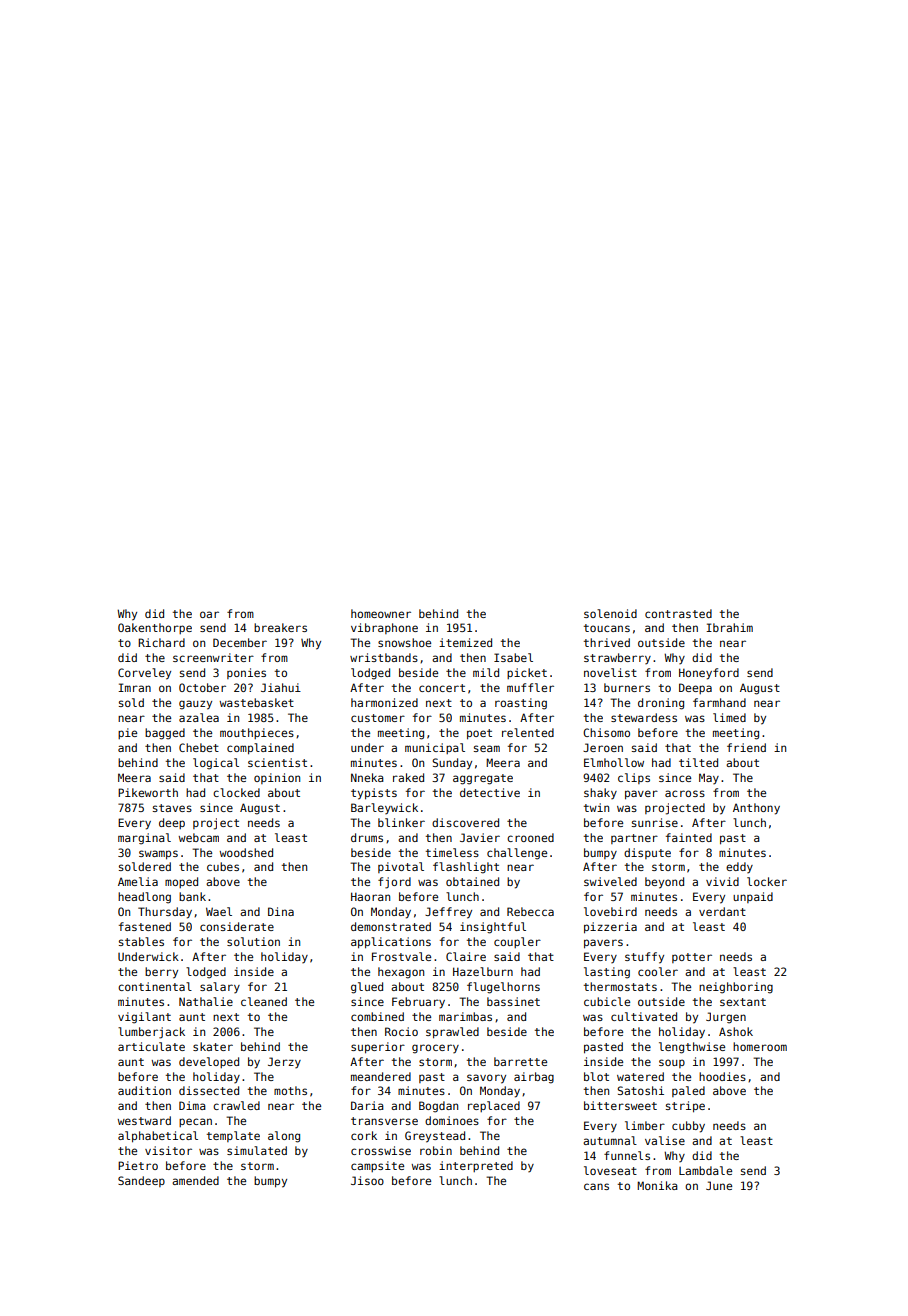 The height and width of the document is (1316, 908). I want to click on cleaned, so click(264, 1001).
